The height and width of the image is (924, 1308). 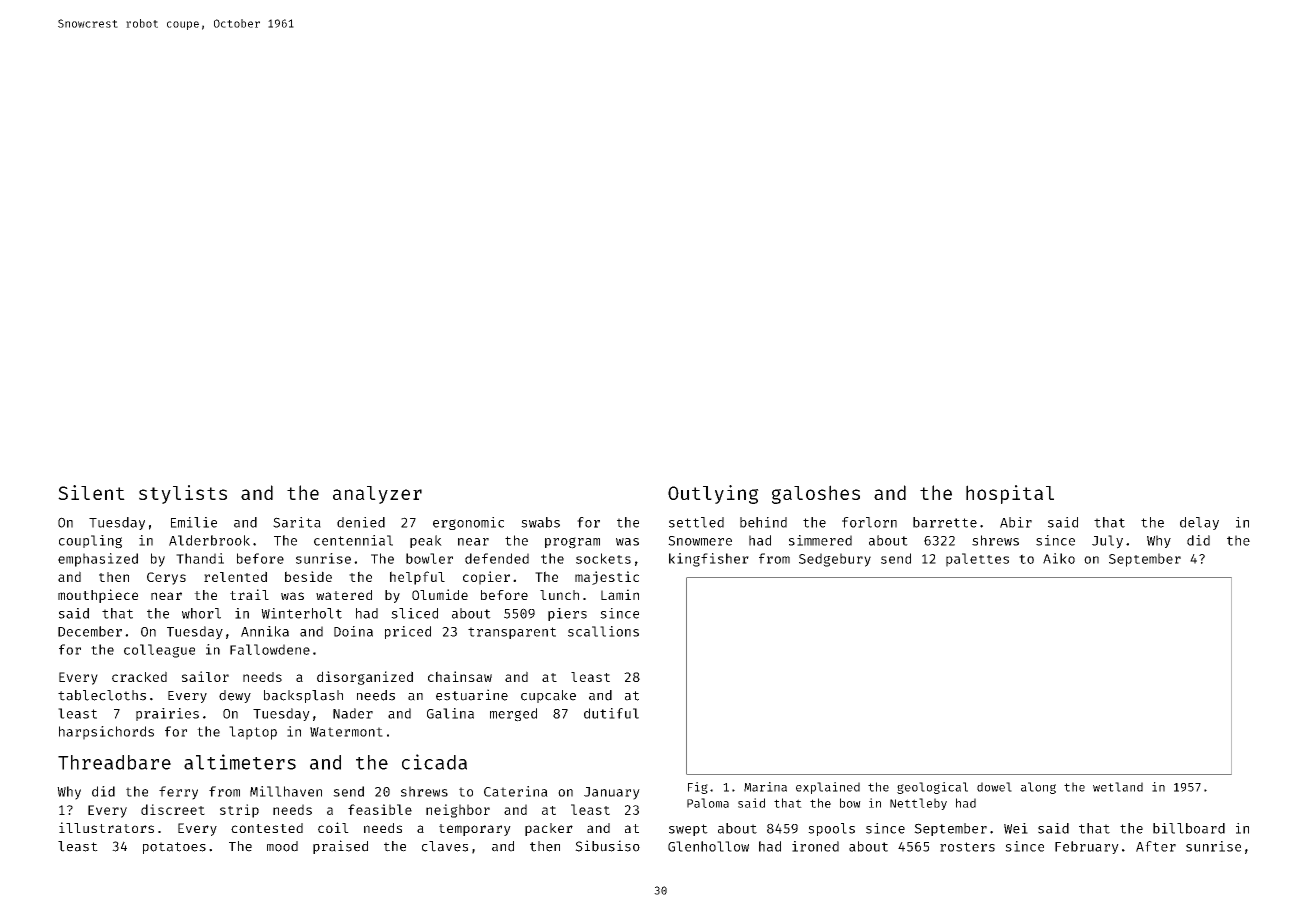 What do you see at coordinates (835, 560) in the image?
I see `Sedgebury` at bounding box center [835, 560].
